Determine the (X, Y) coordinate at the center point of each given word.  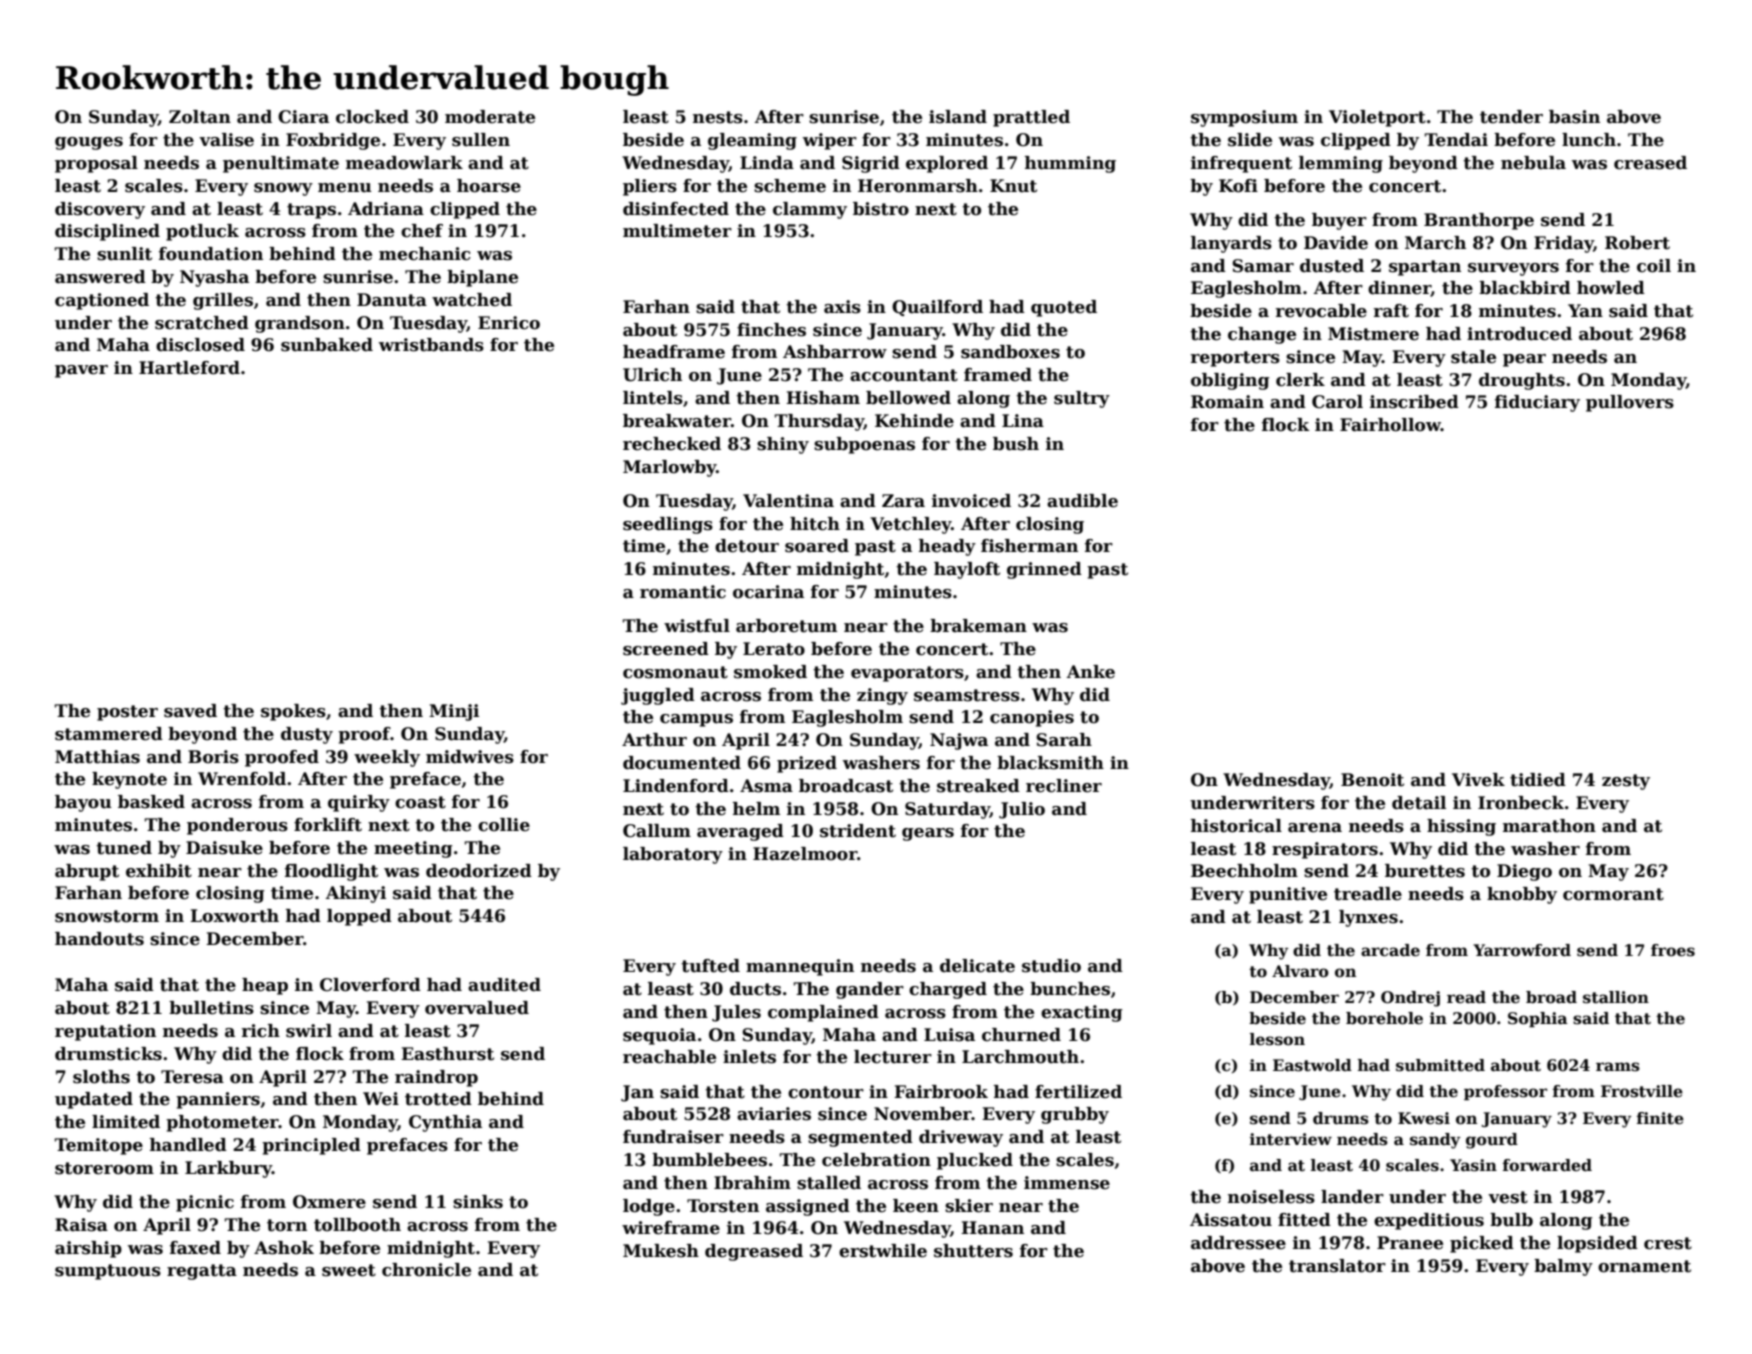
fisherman (1029, 546)
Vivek (1478, 780)
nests (718, 117)
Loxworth (234, 916)
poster (127, 713)
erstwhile (883, 1251)
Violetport (1377, 118)
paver (81, 371)
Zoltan (200, 117)
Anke (1091, 672)
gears (928, 834)
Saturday (947, 810)
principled (311, 1146)
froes (1673, 950)
